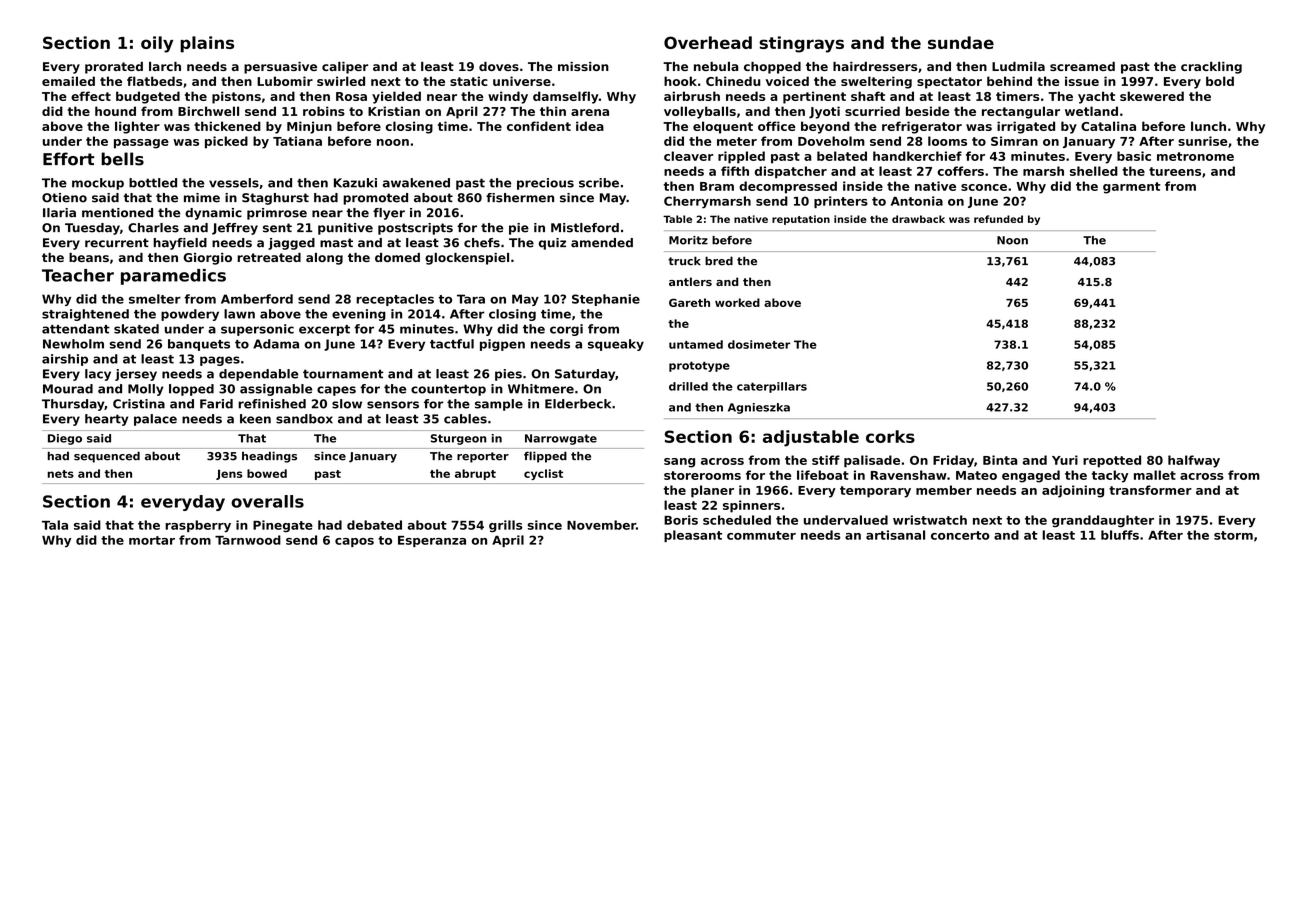 The image size is (1308, 924). What do you see at coordinates (280, 68) in the page?
I see `persuasive` at bounding box center [280, 68].
